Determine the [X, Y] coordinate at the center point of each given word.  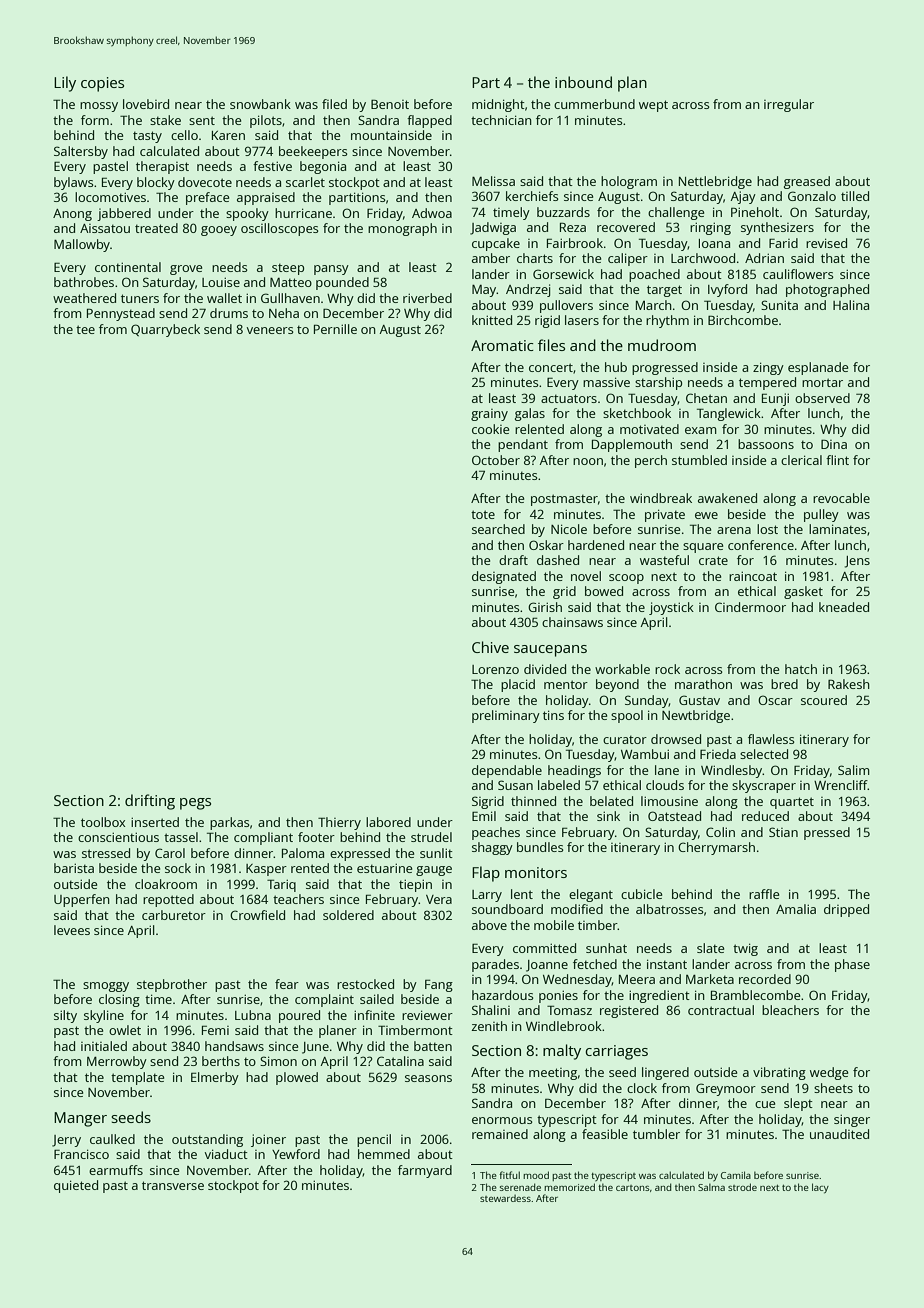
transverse [173, 1185]
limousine [669, 801]
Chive [490, 647]
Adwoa [432, 213]
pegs [195, 804]
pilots [266, 121]
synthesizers [777, 228]
